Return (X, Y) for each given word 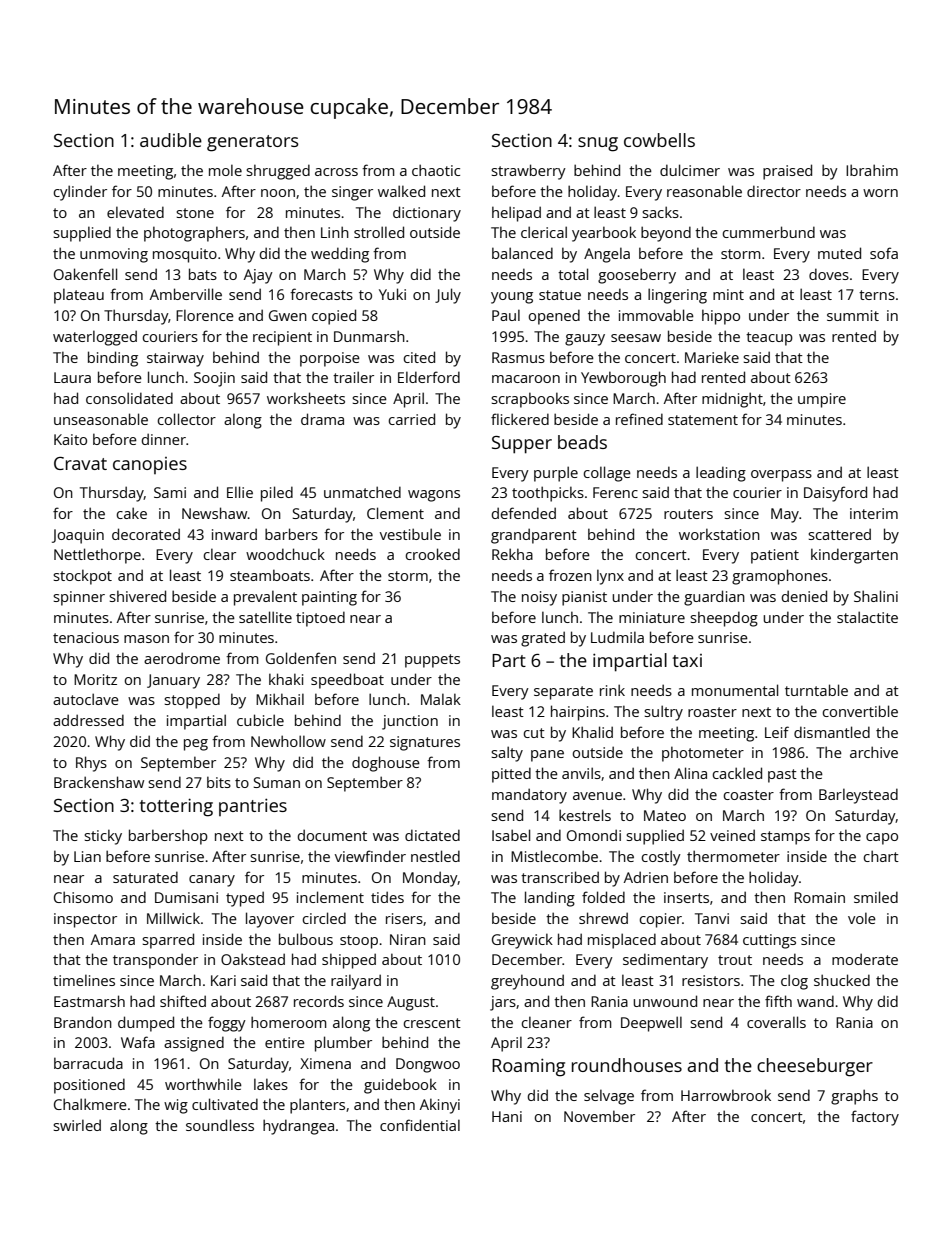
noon (278, 193)
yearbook (604, 234)
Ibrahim (872, 170)
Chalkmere (90, 1104)
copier (660, 920)
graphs (854, 1097)
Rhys (91, 764)
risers (404, 918)
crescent (432, 1023)
